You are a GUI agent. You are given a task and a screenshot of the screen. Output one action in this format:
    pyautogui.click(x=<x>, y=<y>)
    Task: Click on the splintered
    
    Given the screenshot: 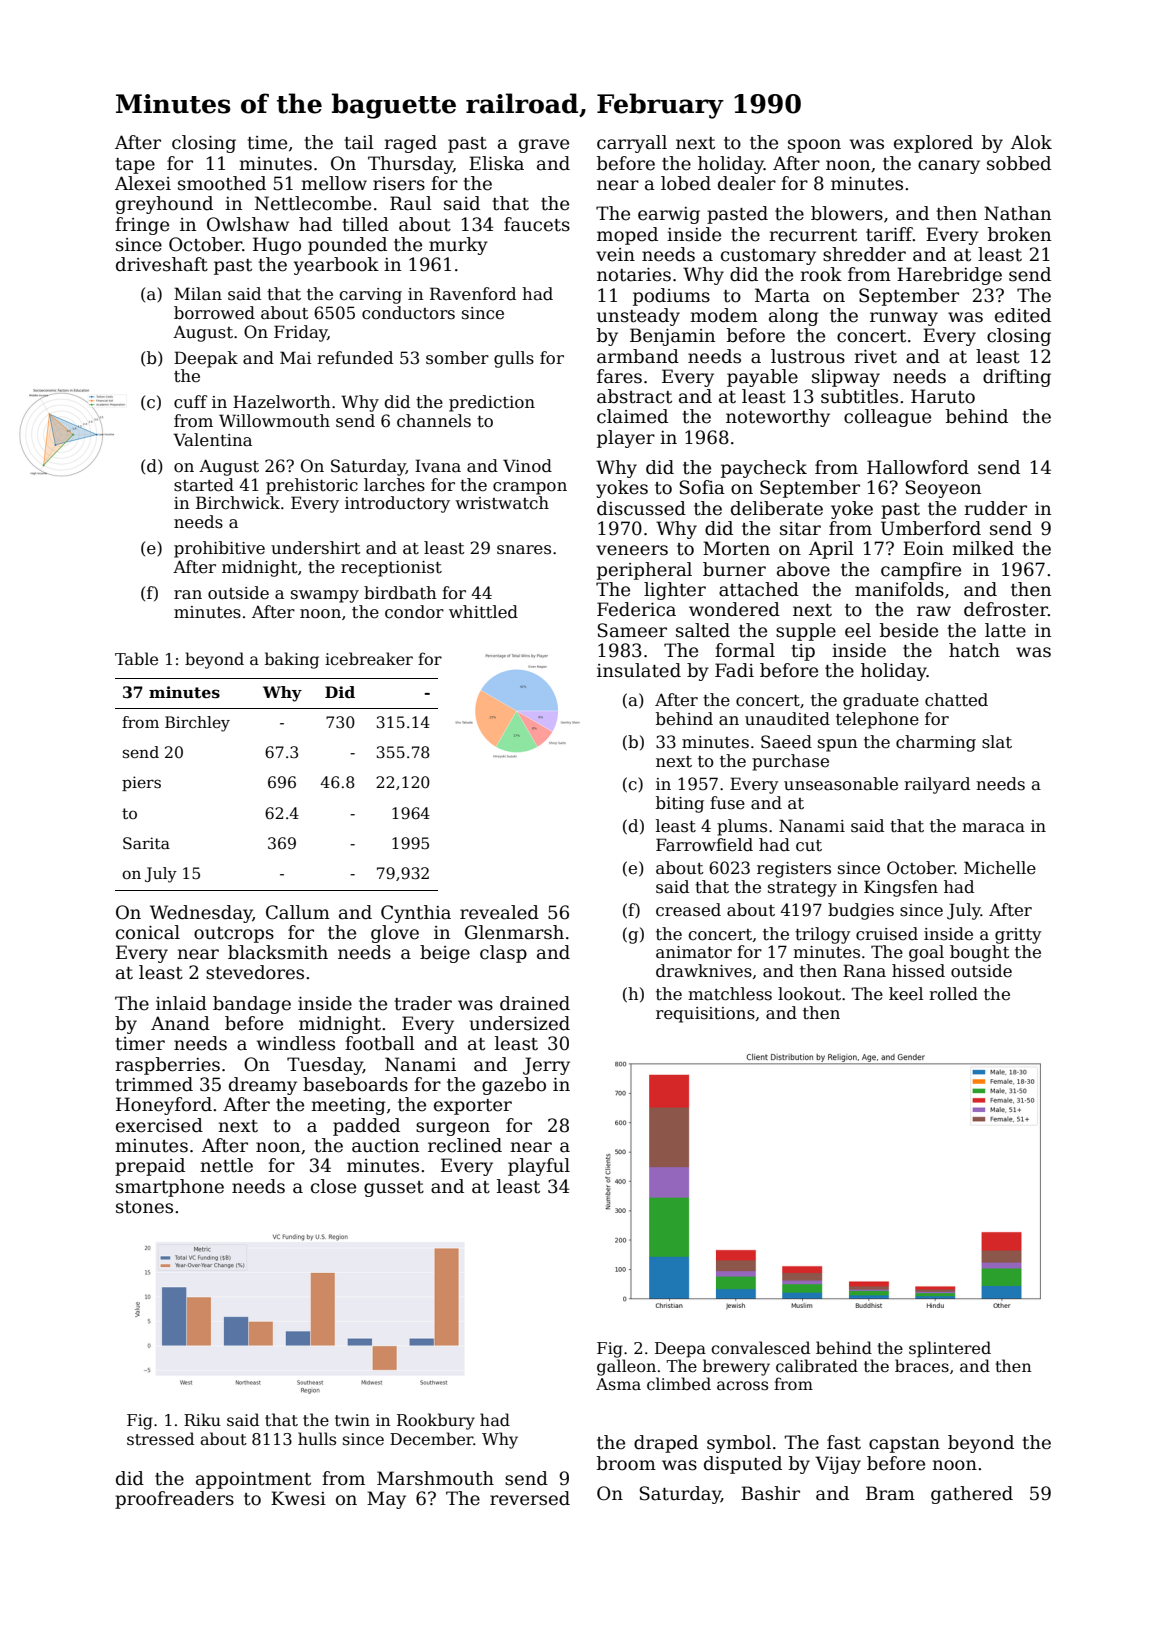 What is the action you would take?
    pyautogui.click(x=950, y=1349)
